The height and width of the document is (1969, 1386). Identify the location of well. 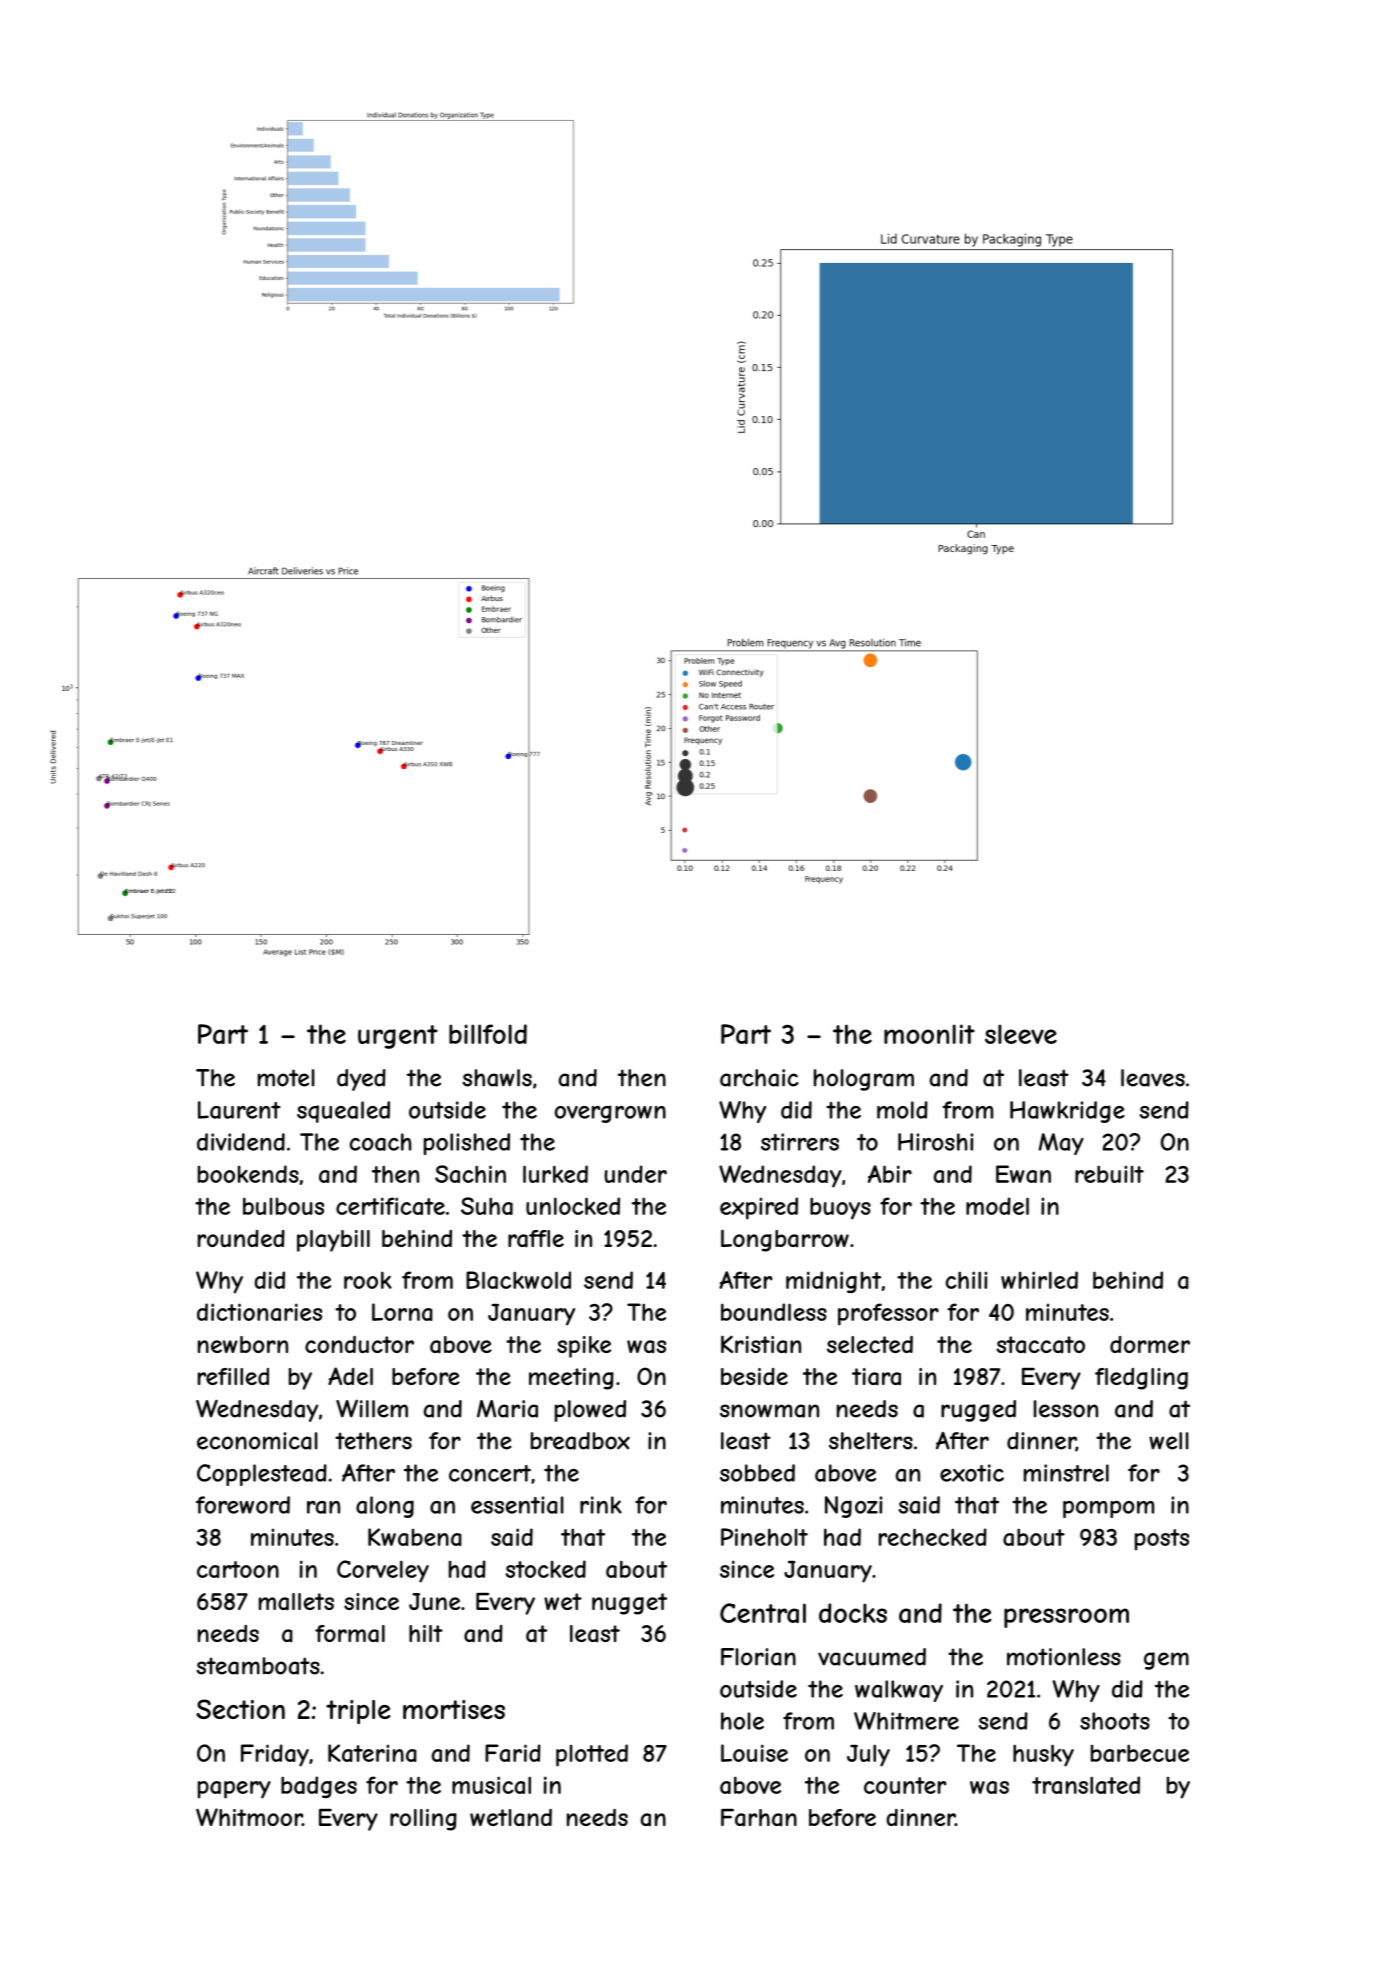
(1169, 1441).
